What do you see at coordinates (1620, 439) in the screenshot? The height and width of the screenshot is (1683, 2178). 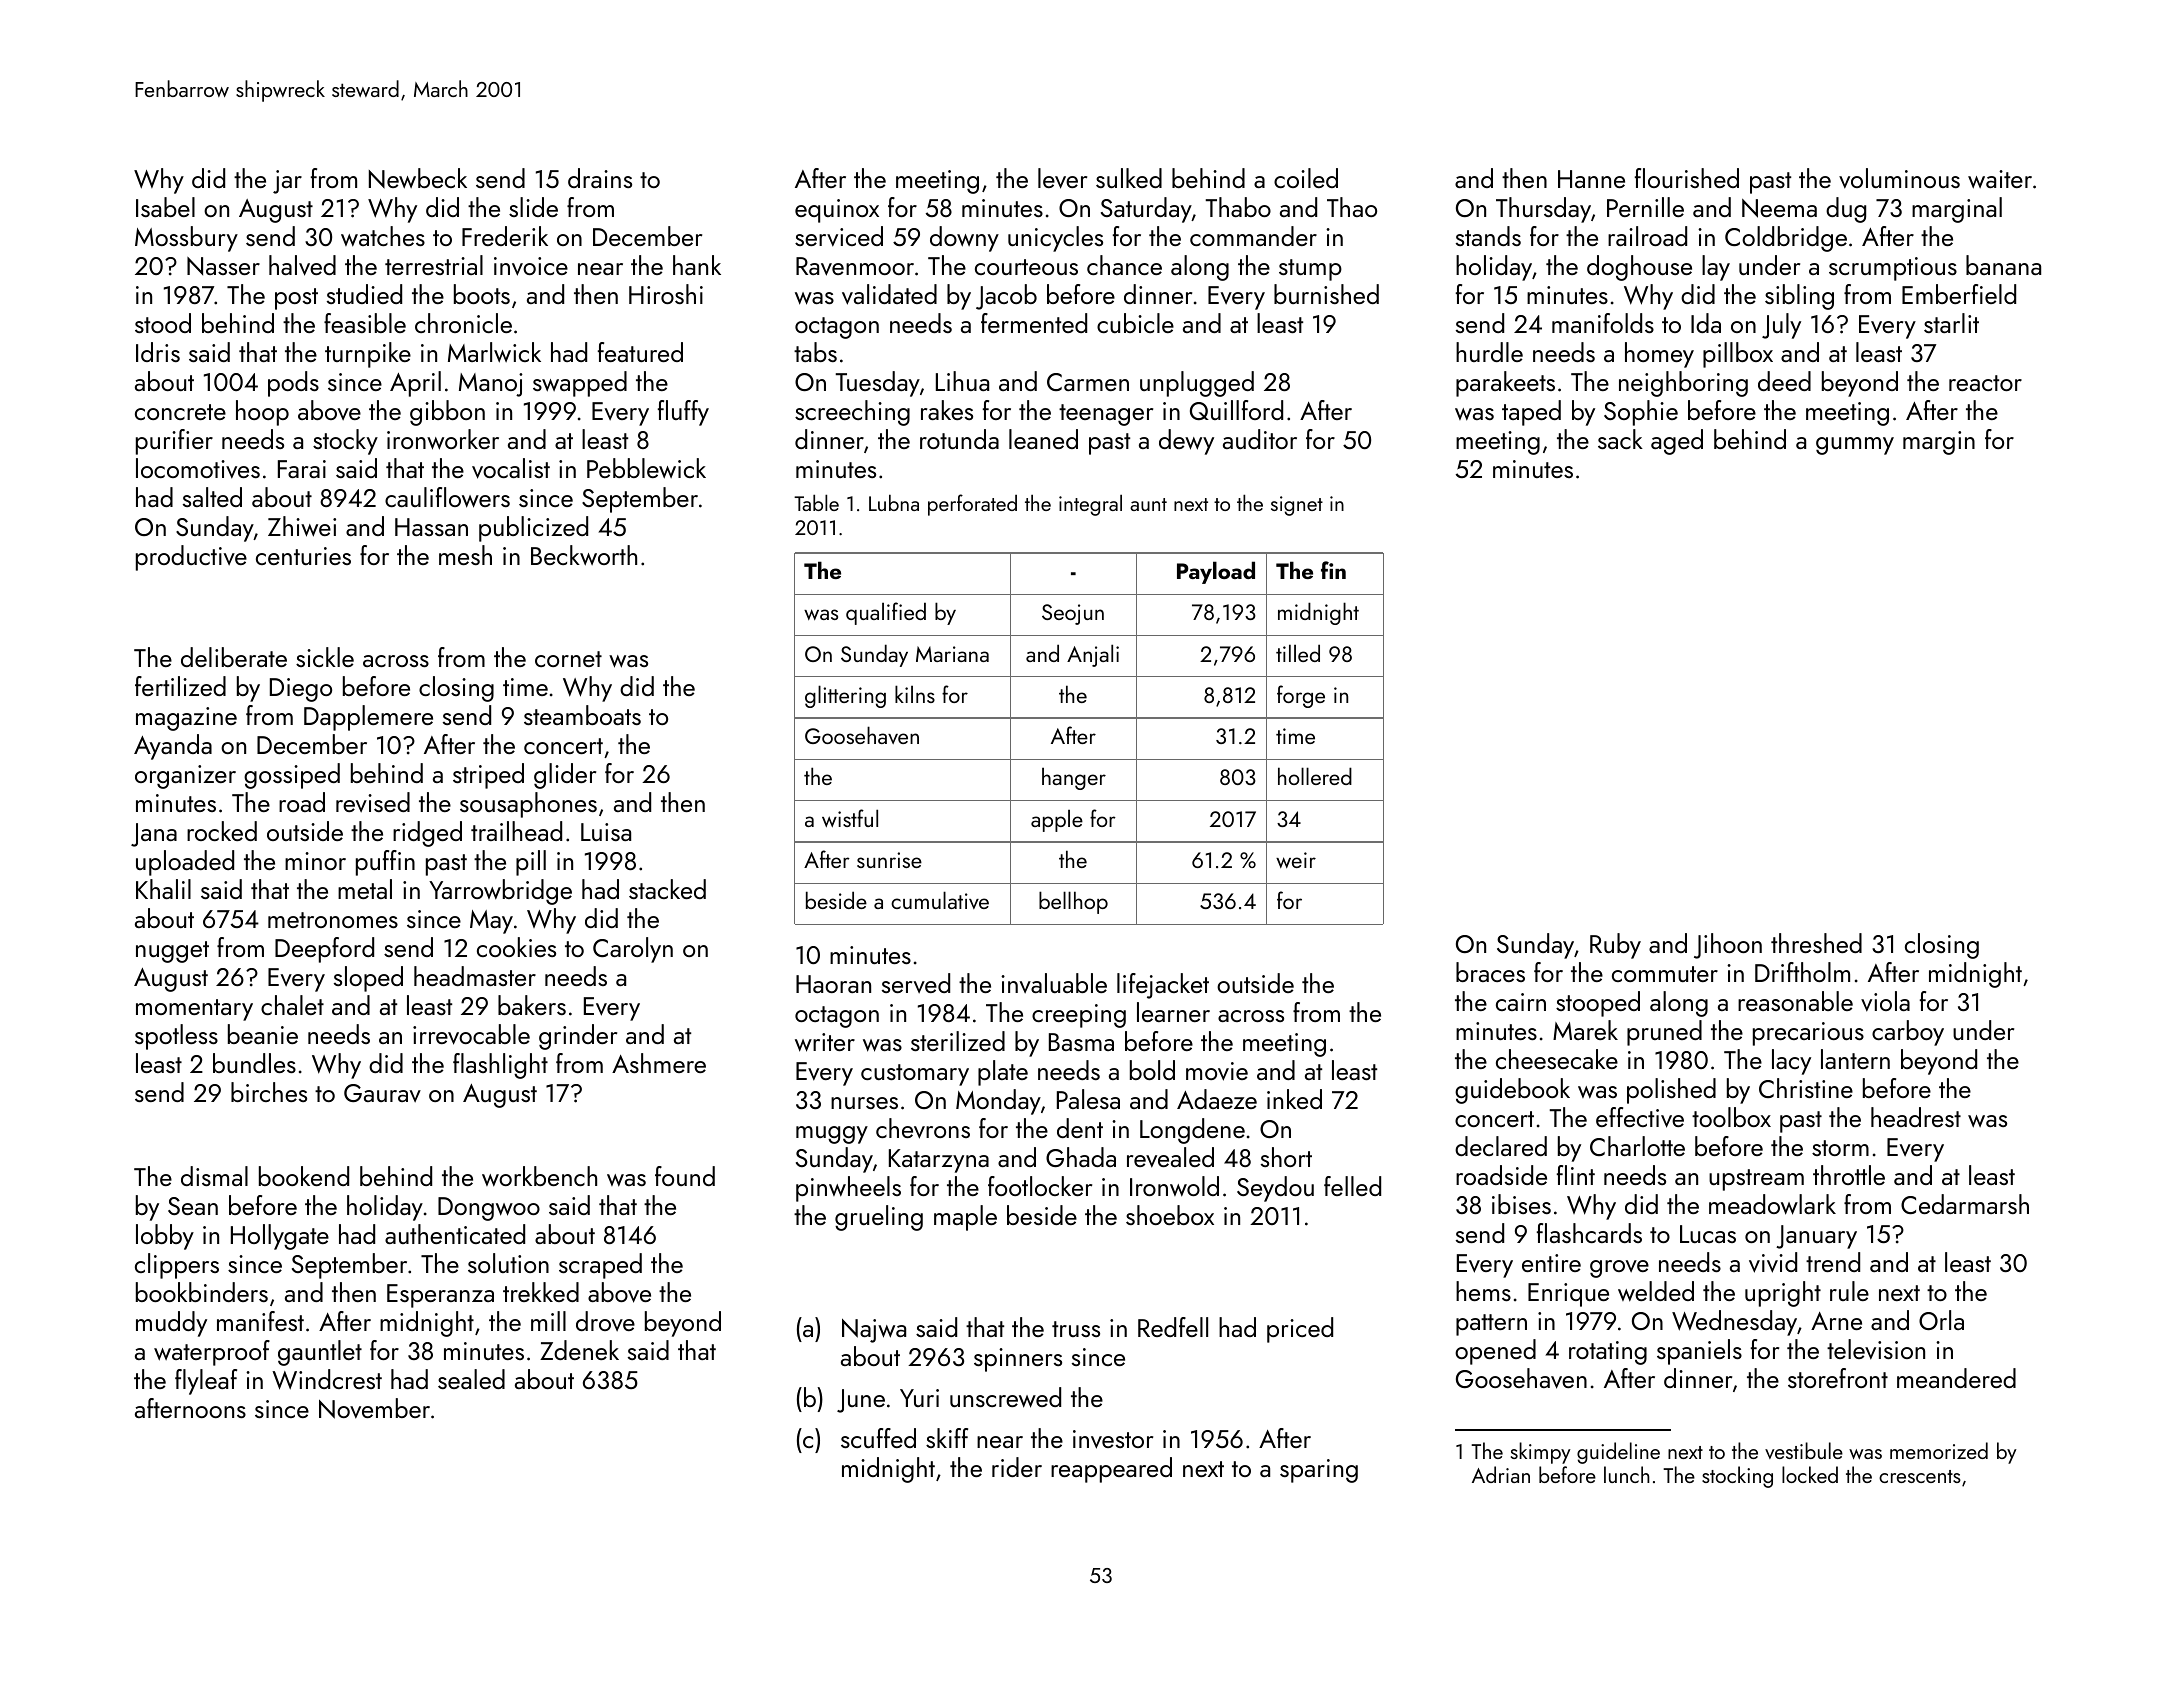 I see `sack` at bounding box center [1620, 439].
